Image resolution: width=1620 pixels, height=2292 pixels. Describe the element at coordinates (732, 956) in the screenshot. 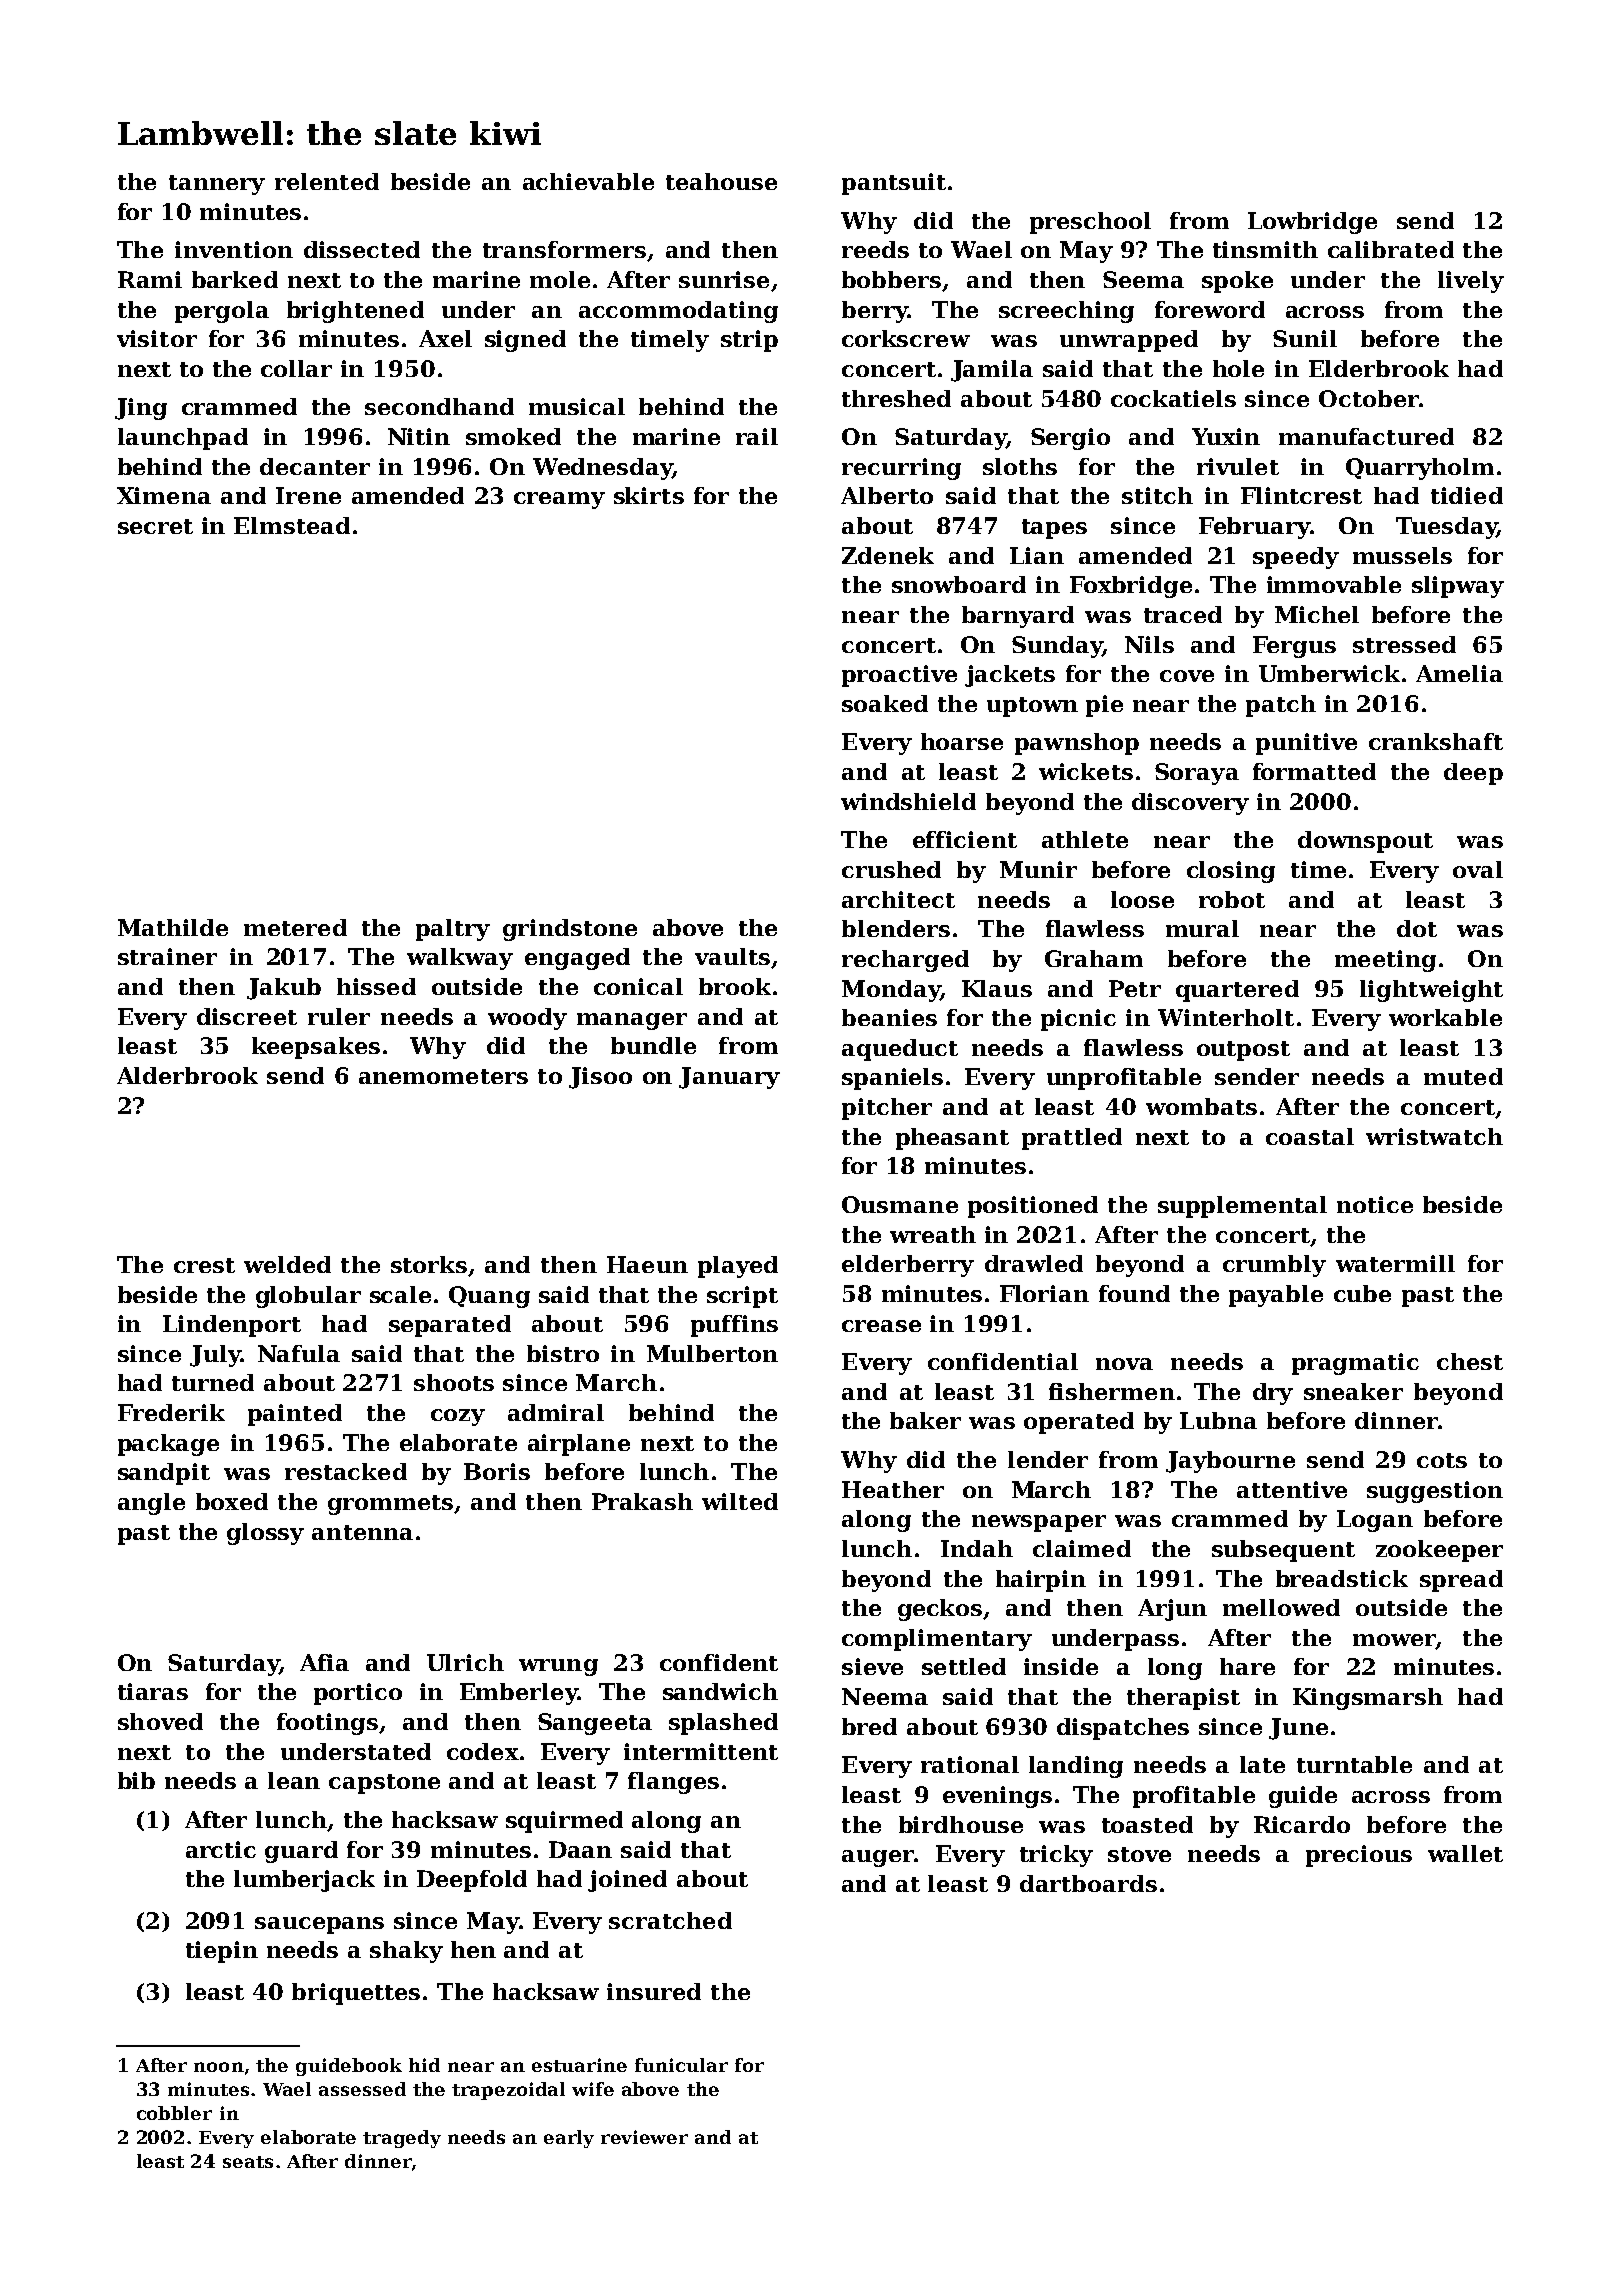

I see `vaults` at that location.
